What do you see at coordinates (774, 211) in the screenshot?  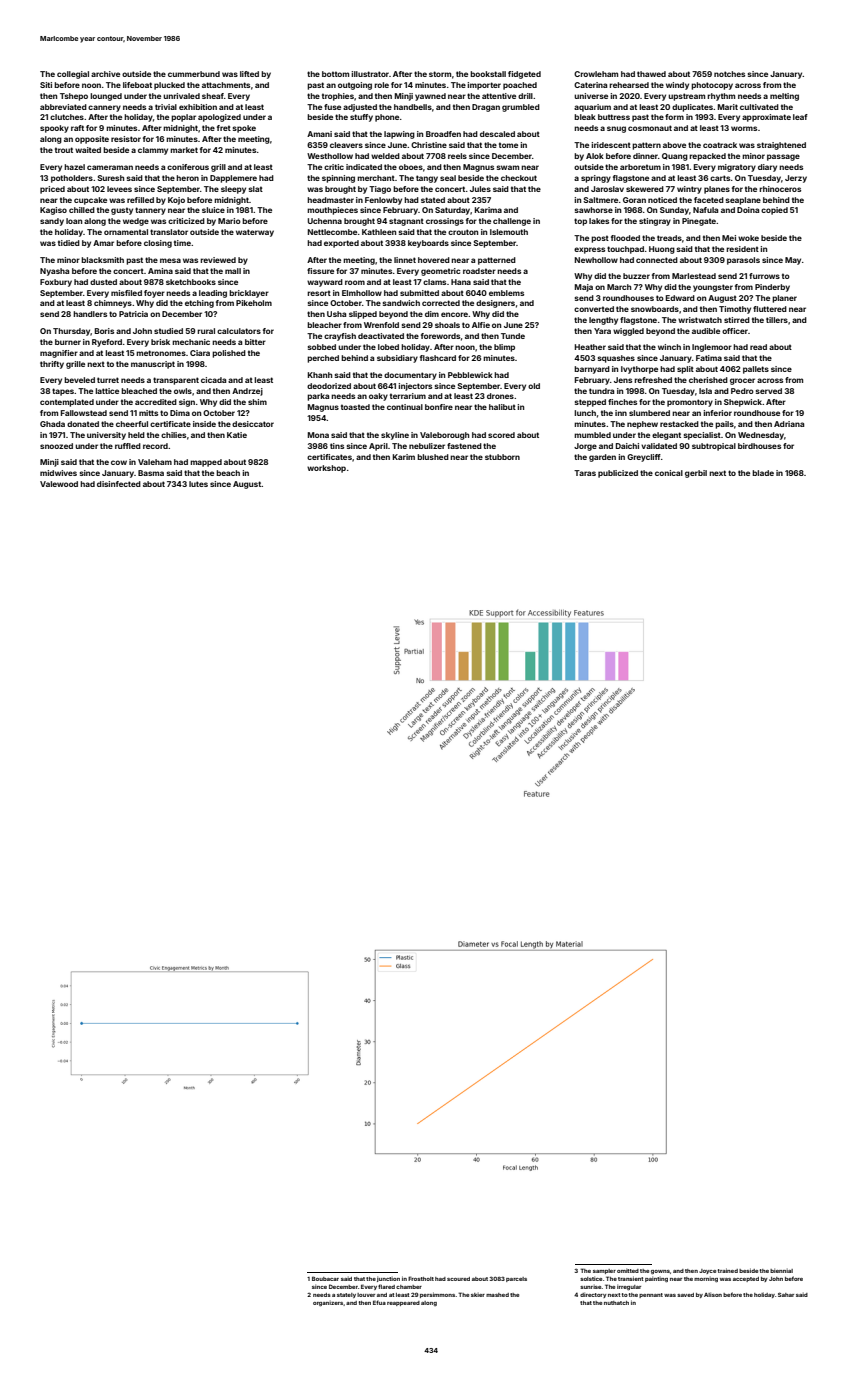 I see `copied` at bounding box center [774, 211].
